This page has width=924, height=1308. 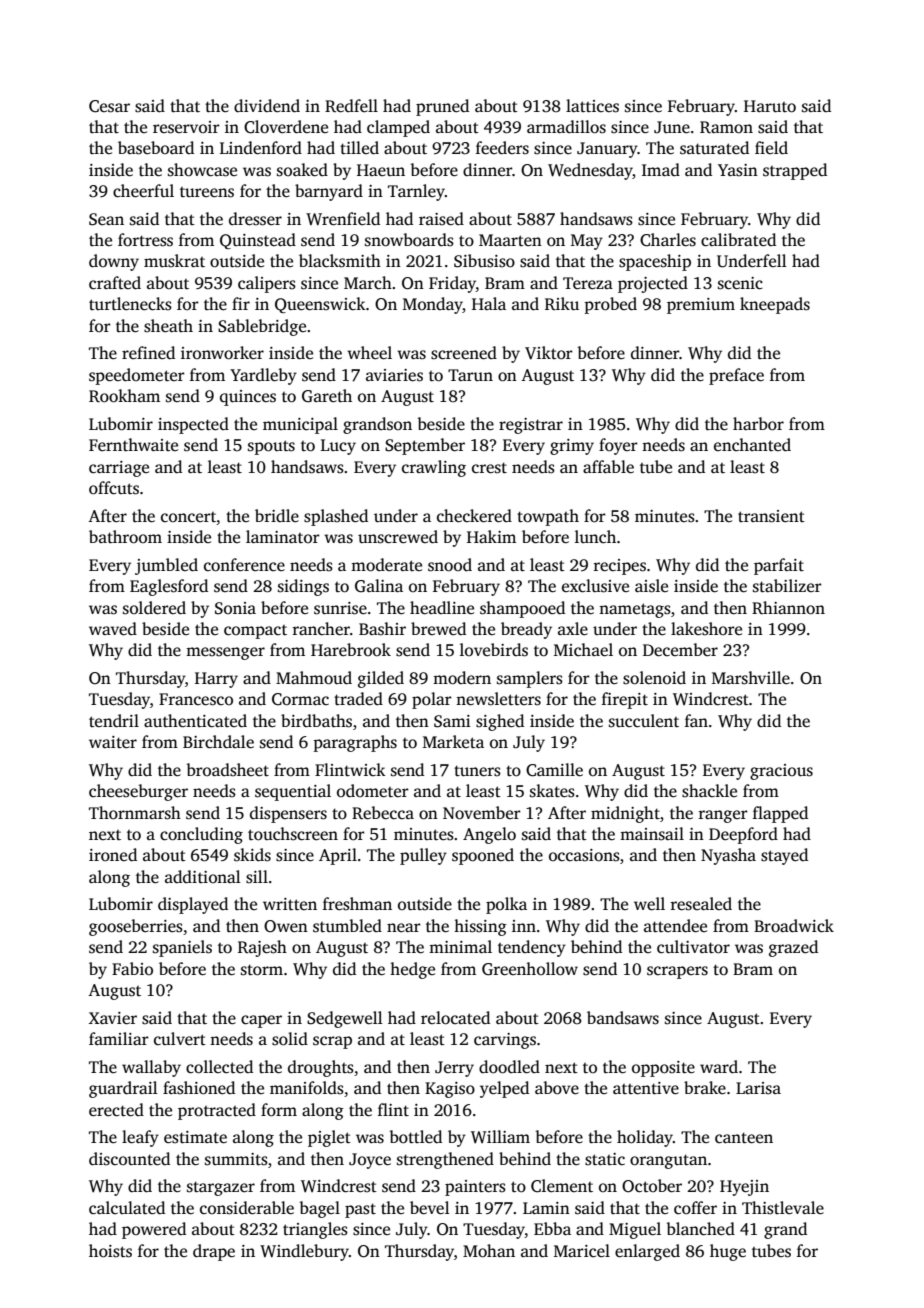 I want to click on Haruto, so click(x=770, y=106).
